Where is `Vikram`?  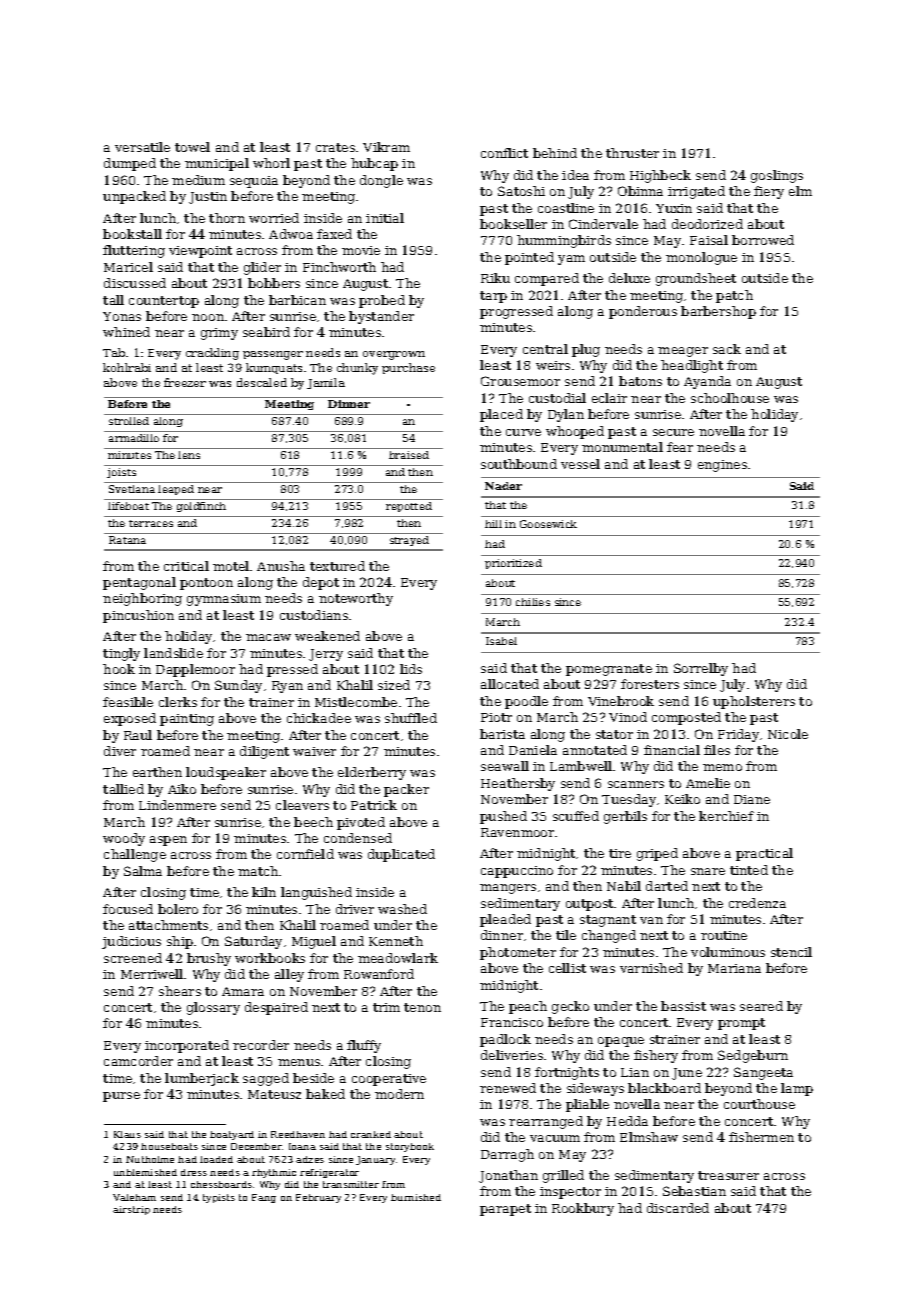 Vikram is located at coordinates (386, 147).
